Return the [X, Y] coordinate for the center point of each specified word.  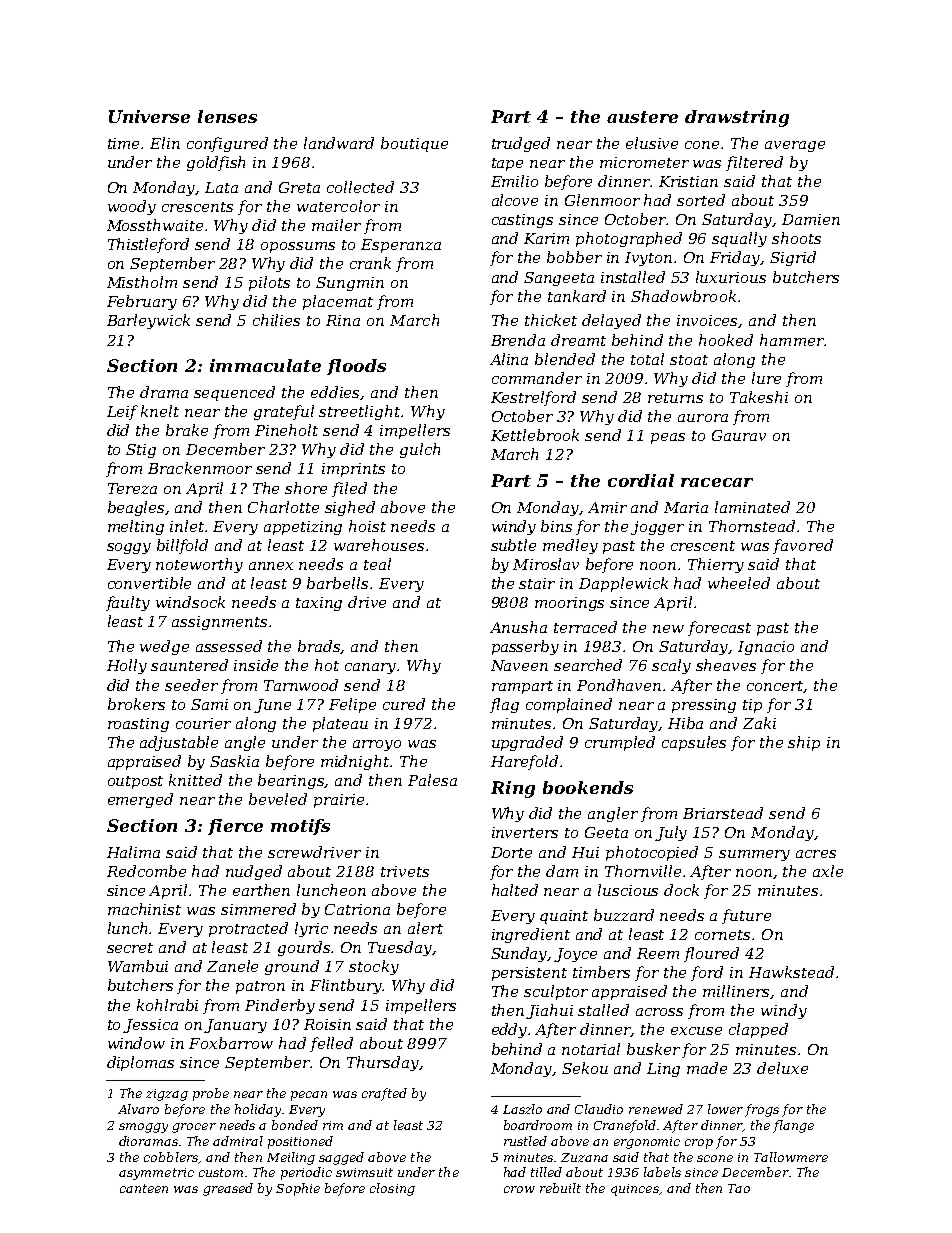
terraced [585, 627]
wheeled [739, 583]
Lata [221, 187]
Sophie [298, 1189]
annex [271, 566]
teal [377, 564]
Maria [686, 507]
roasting [138, 725]
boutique [414, 144]
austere [642, 117]
